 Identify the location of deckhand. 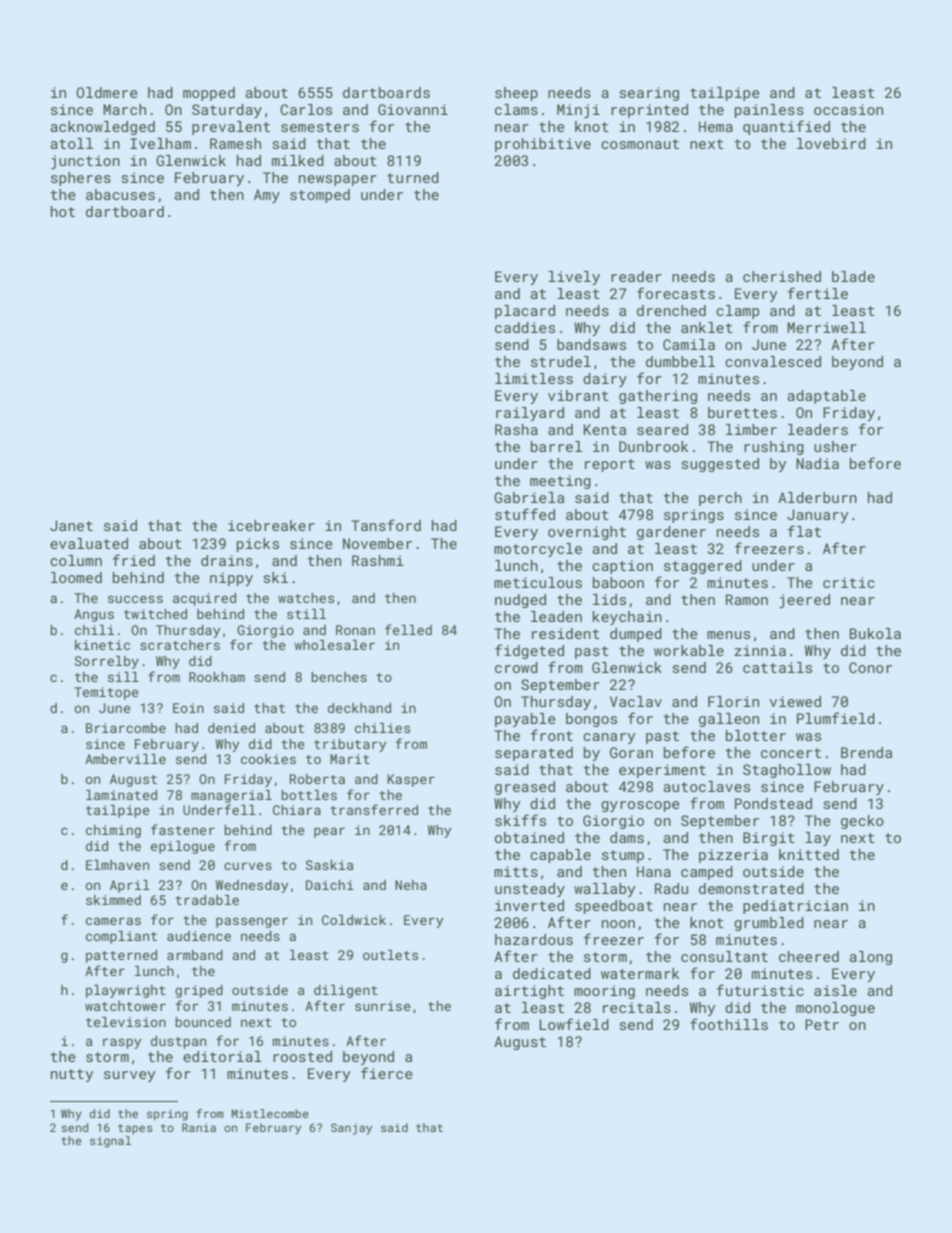
(359, 708).
